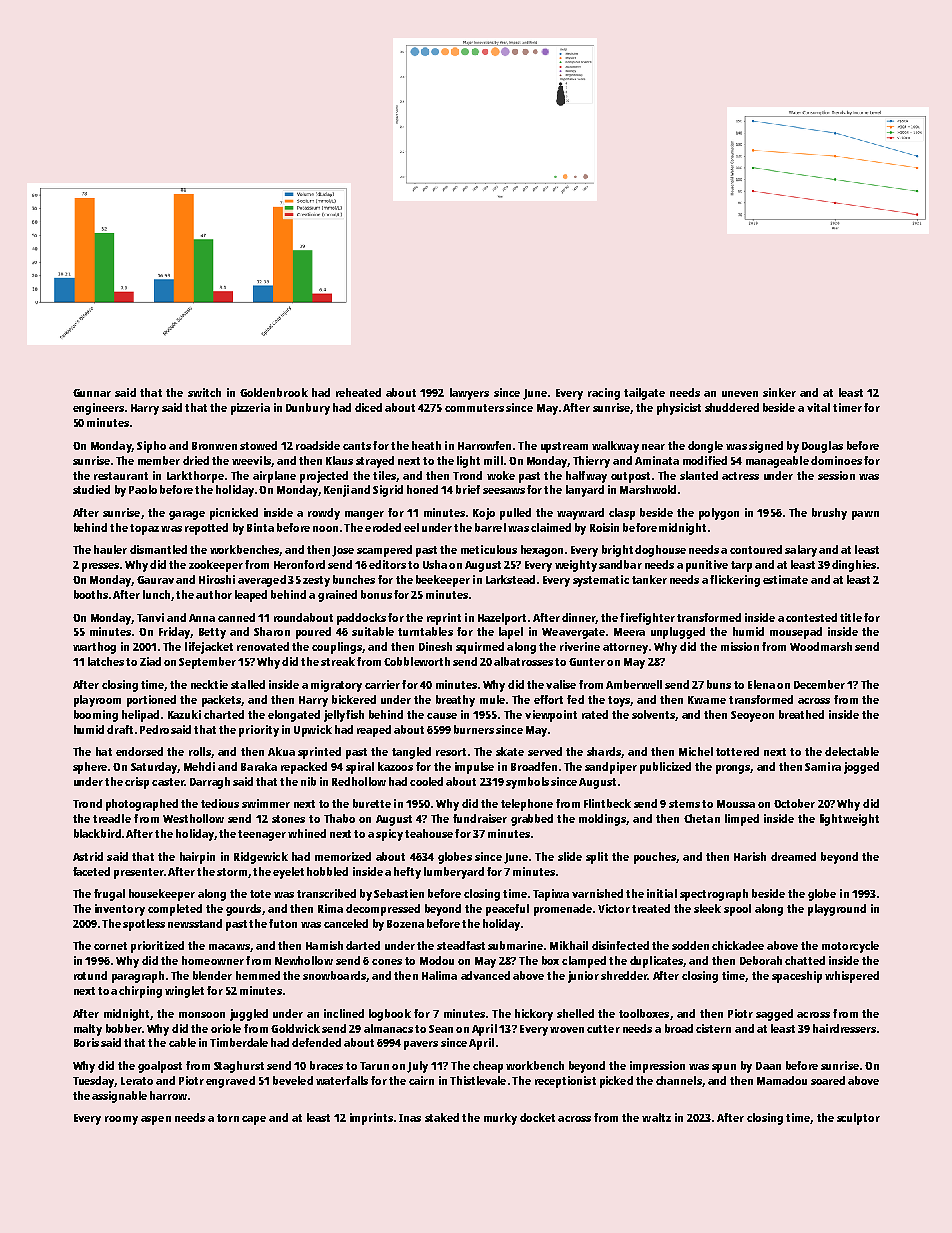 The image size is (952, 1233). Describe the element at coordinates (389, 835) in the page. I see `spicy` at that location.
